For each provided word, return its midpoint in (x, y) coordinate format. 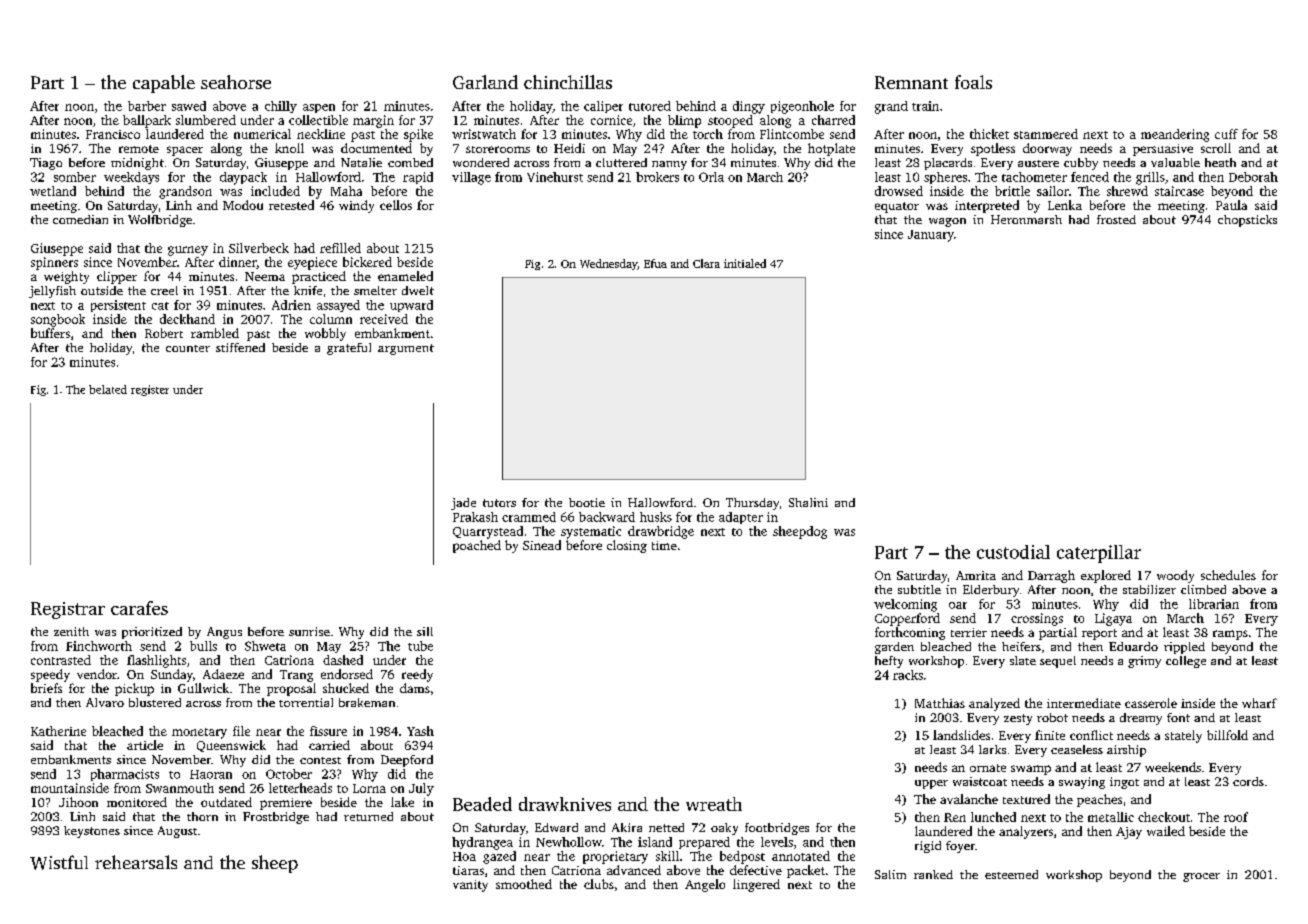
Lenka (1065, 205)
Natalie (361, 162)
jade (463, 504)
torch (708, 134)
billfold (1227, 735)
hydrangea (482, 843)
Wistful (59, 862)
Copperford (907, 619)
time (664, 545)
